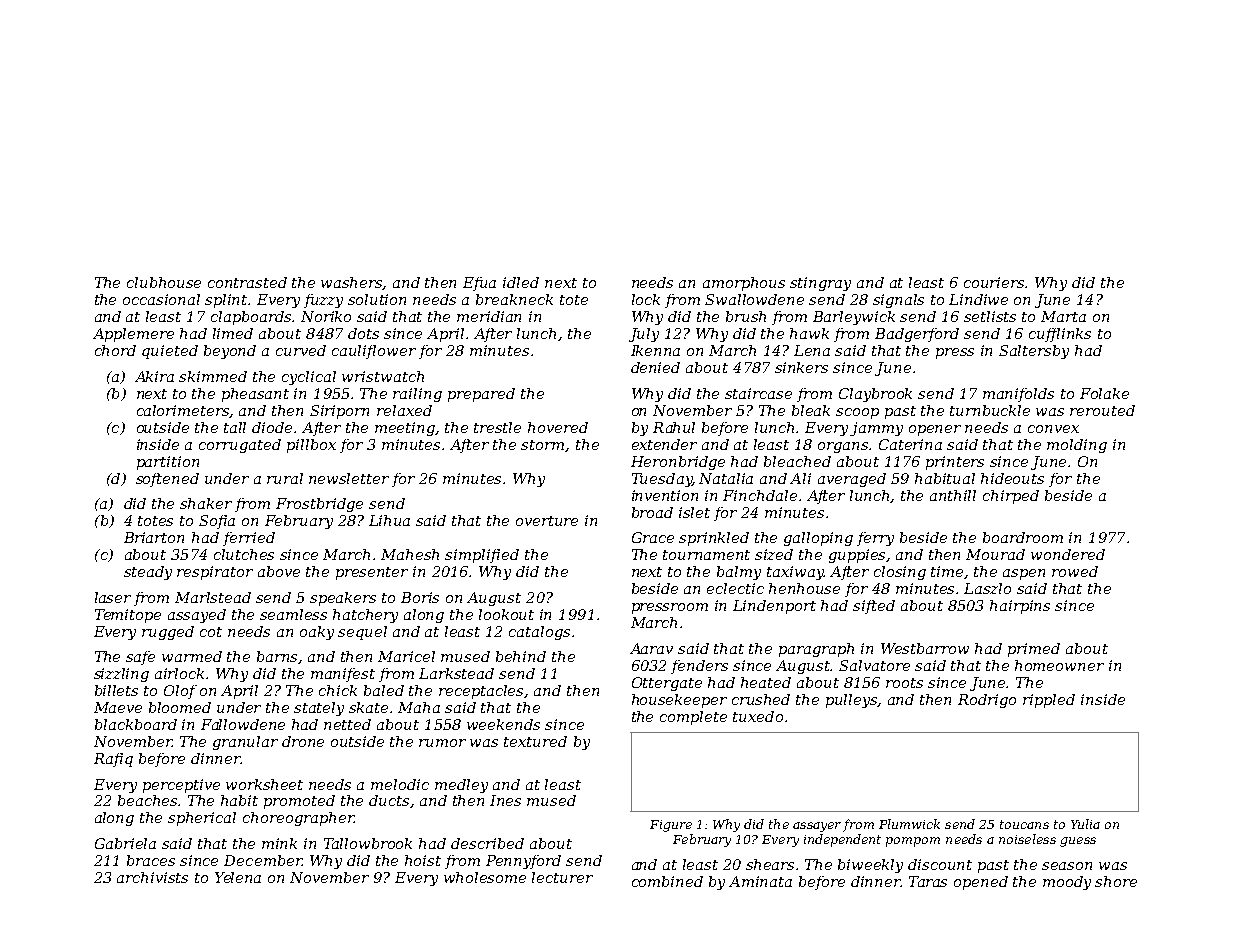  Describe the element at coordinates (211, 632) in the screenshot. I see `cot` at that location.
